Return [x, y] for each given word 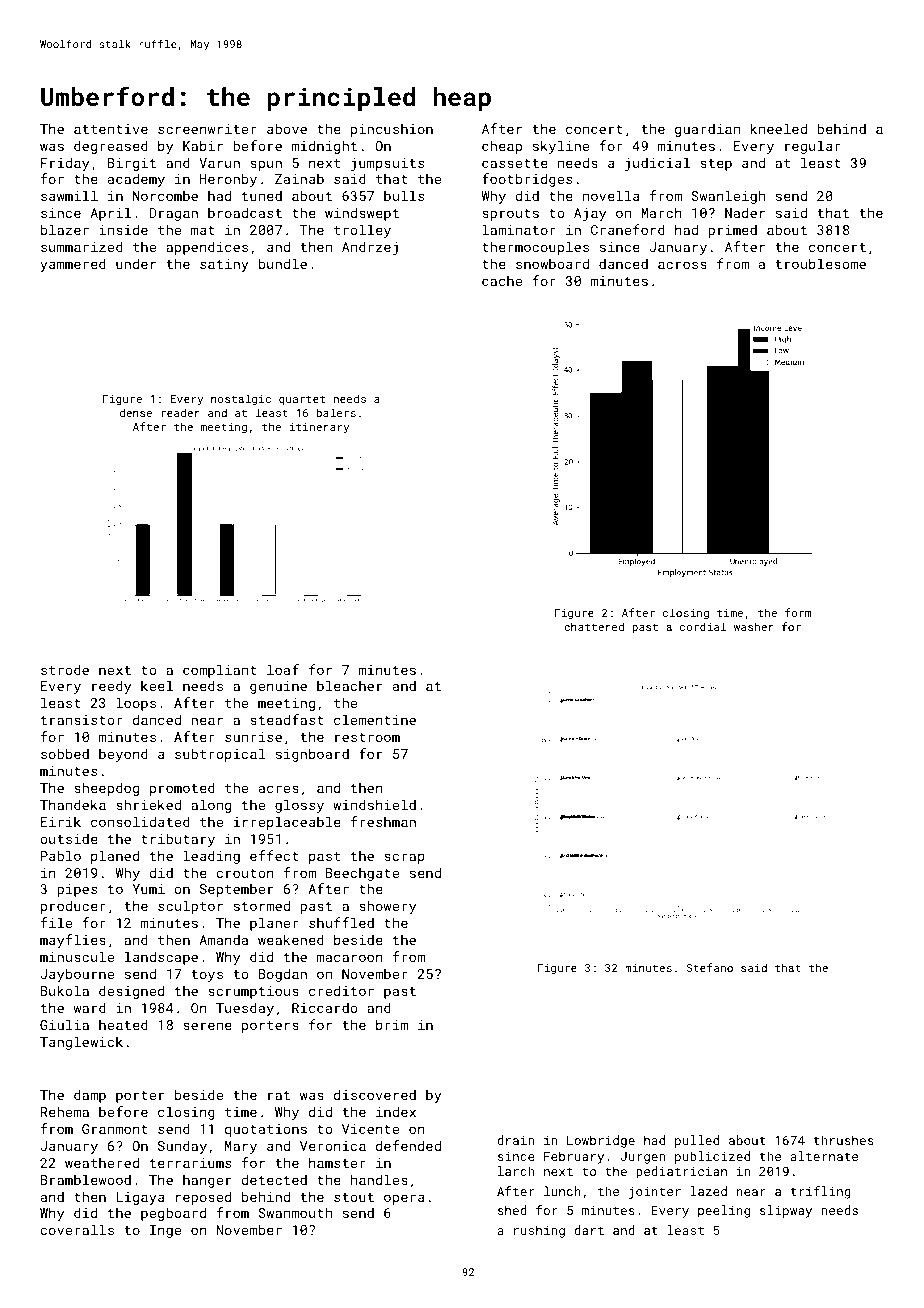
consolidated [140, 821]
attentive [111, 129]
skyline [561, 147]
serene [207, 1026]
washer [754, 626]
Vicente [370, 1129]
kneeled [778, 128]
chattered [594, 626]
